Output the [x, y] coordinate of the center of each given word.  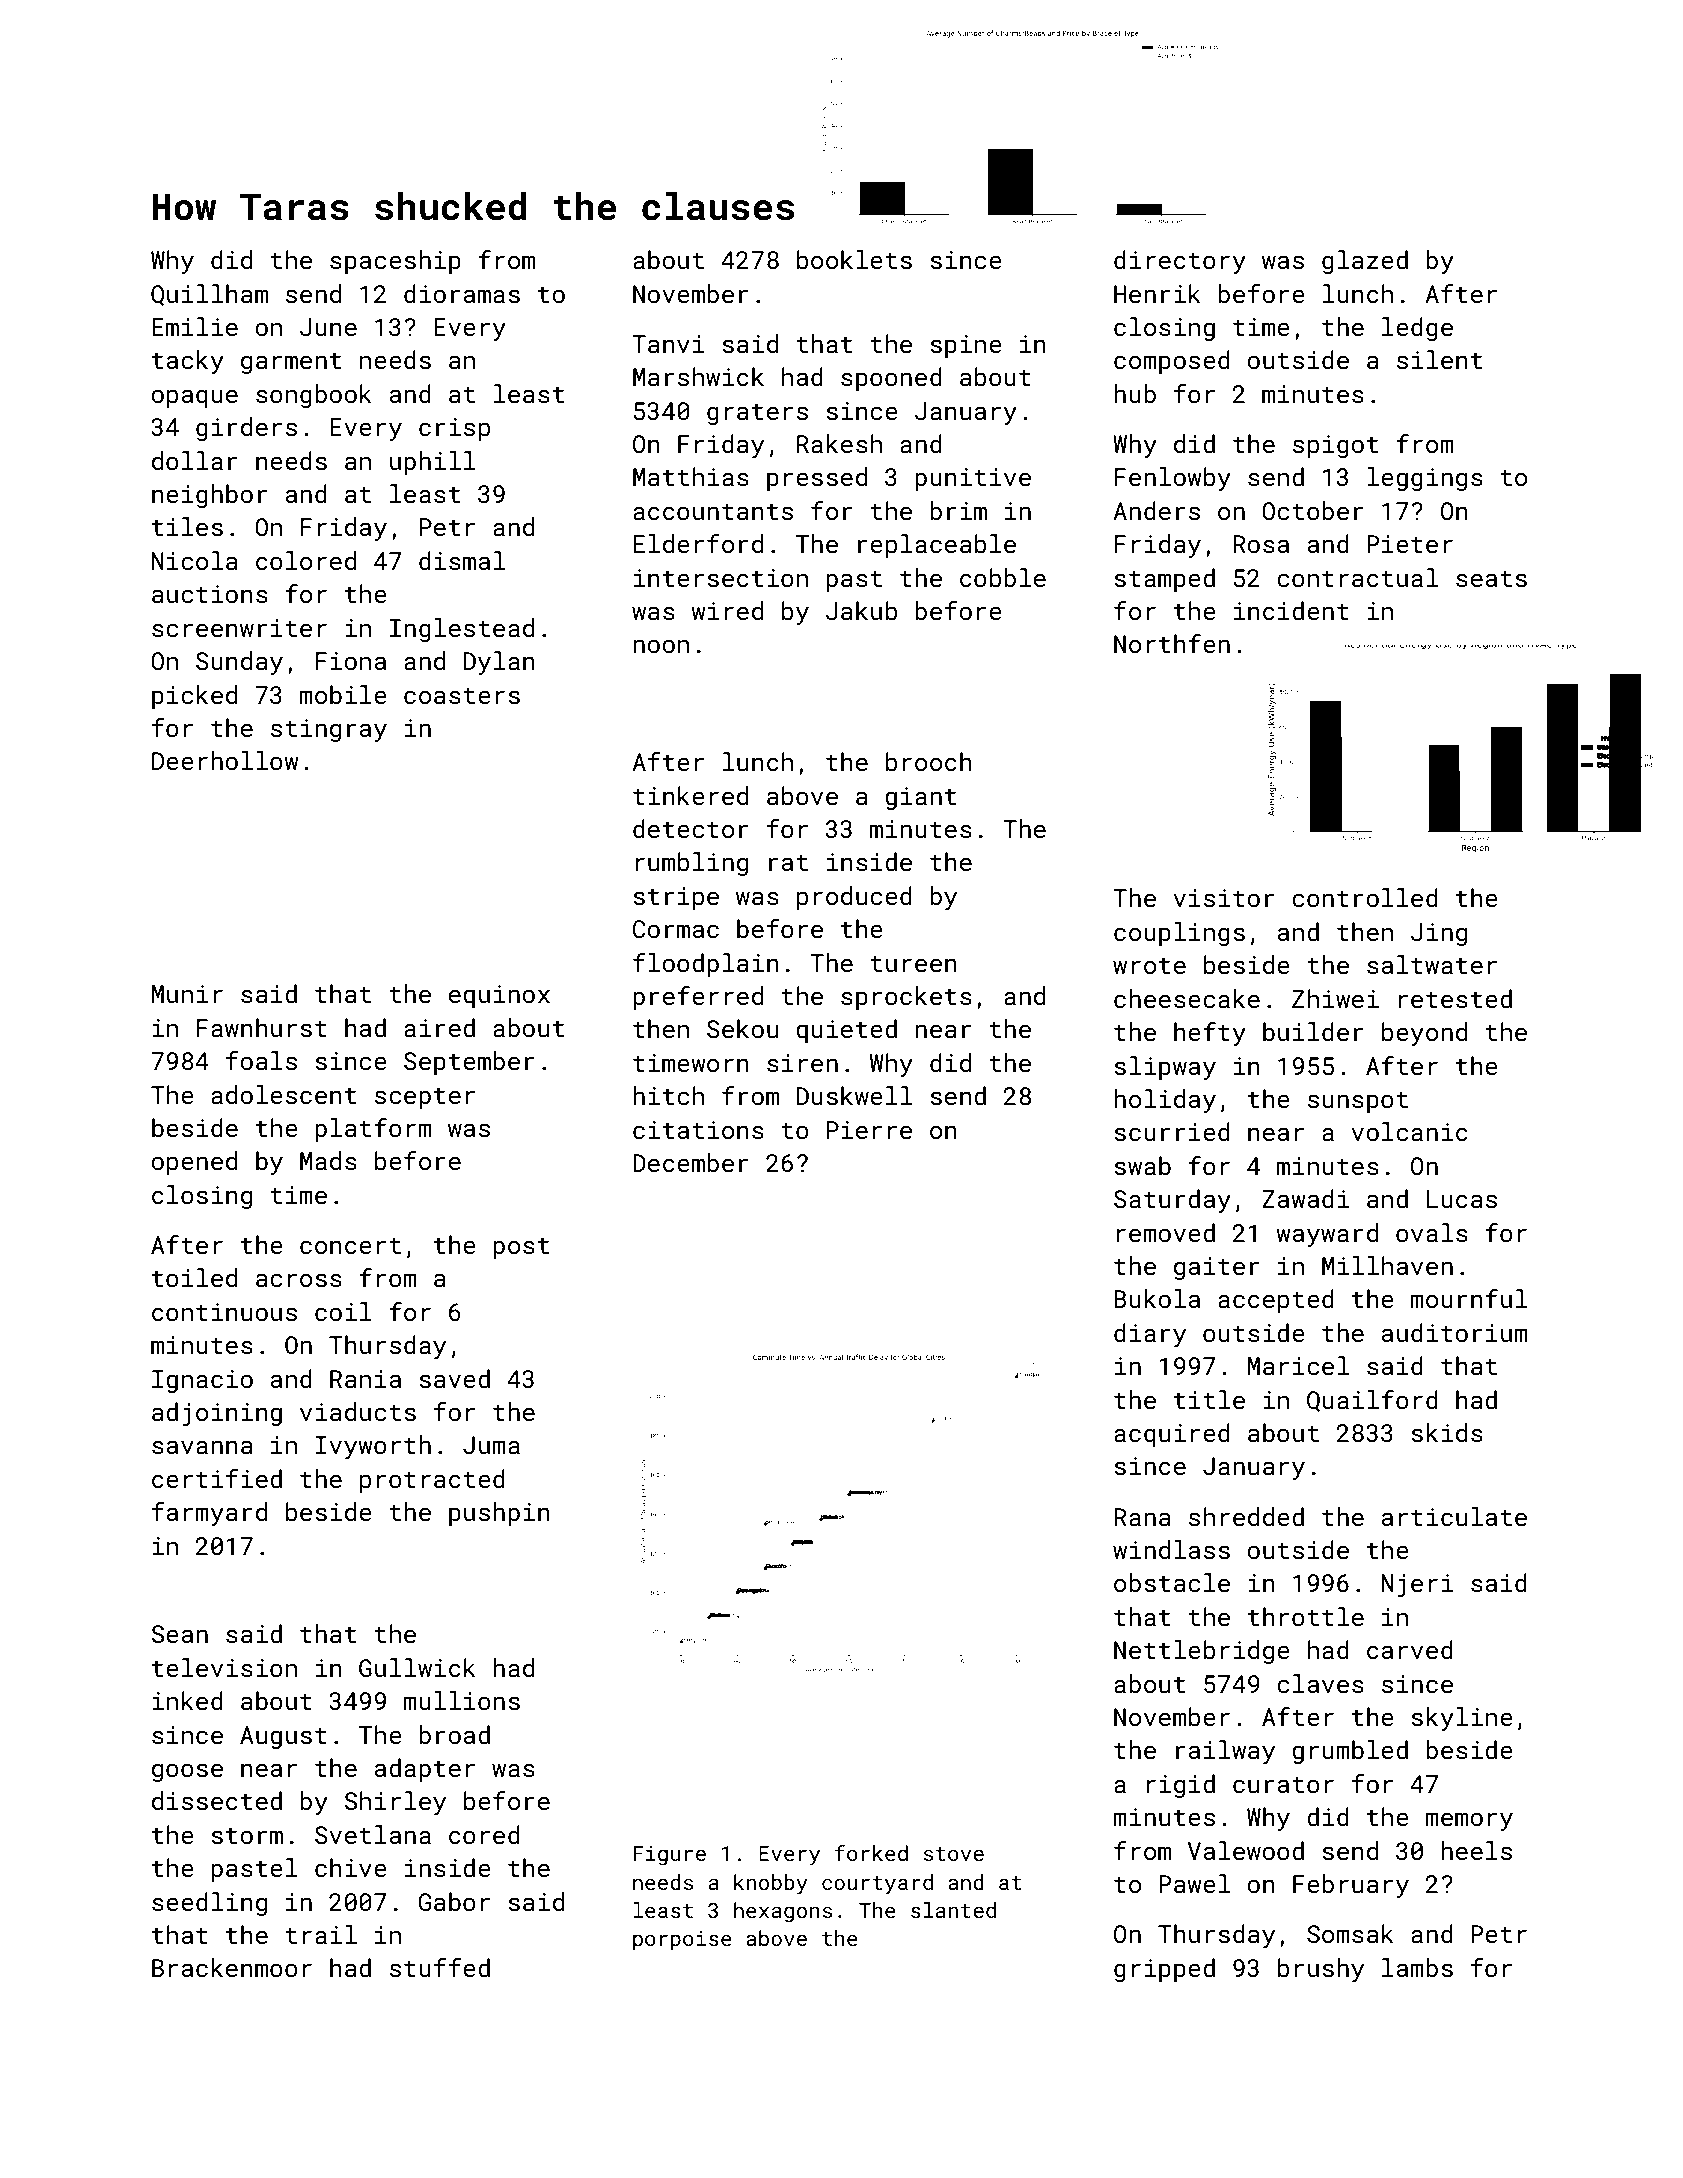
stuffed [440, 1967]
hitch [668, 1095]
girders [246, 429]
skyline [1462, 1719]
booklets [854, 259]
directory [1180, 262]
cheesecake [1187, 998]
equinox [499, 996]
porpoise [682, 1941]
